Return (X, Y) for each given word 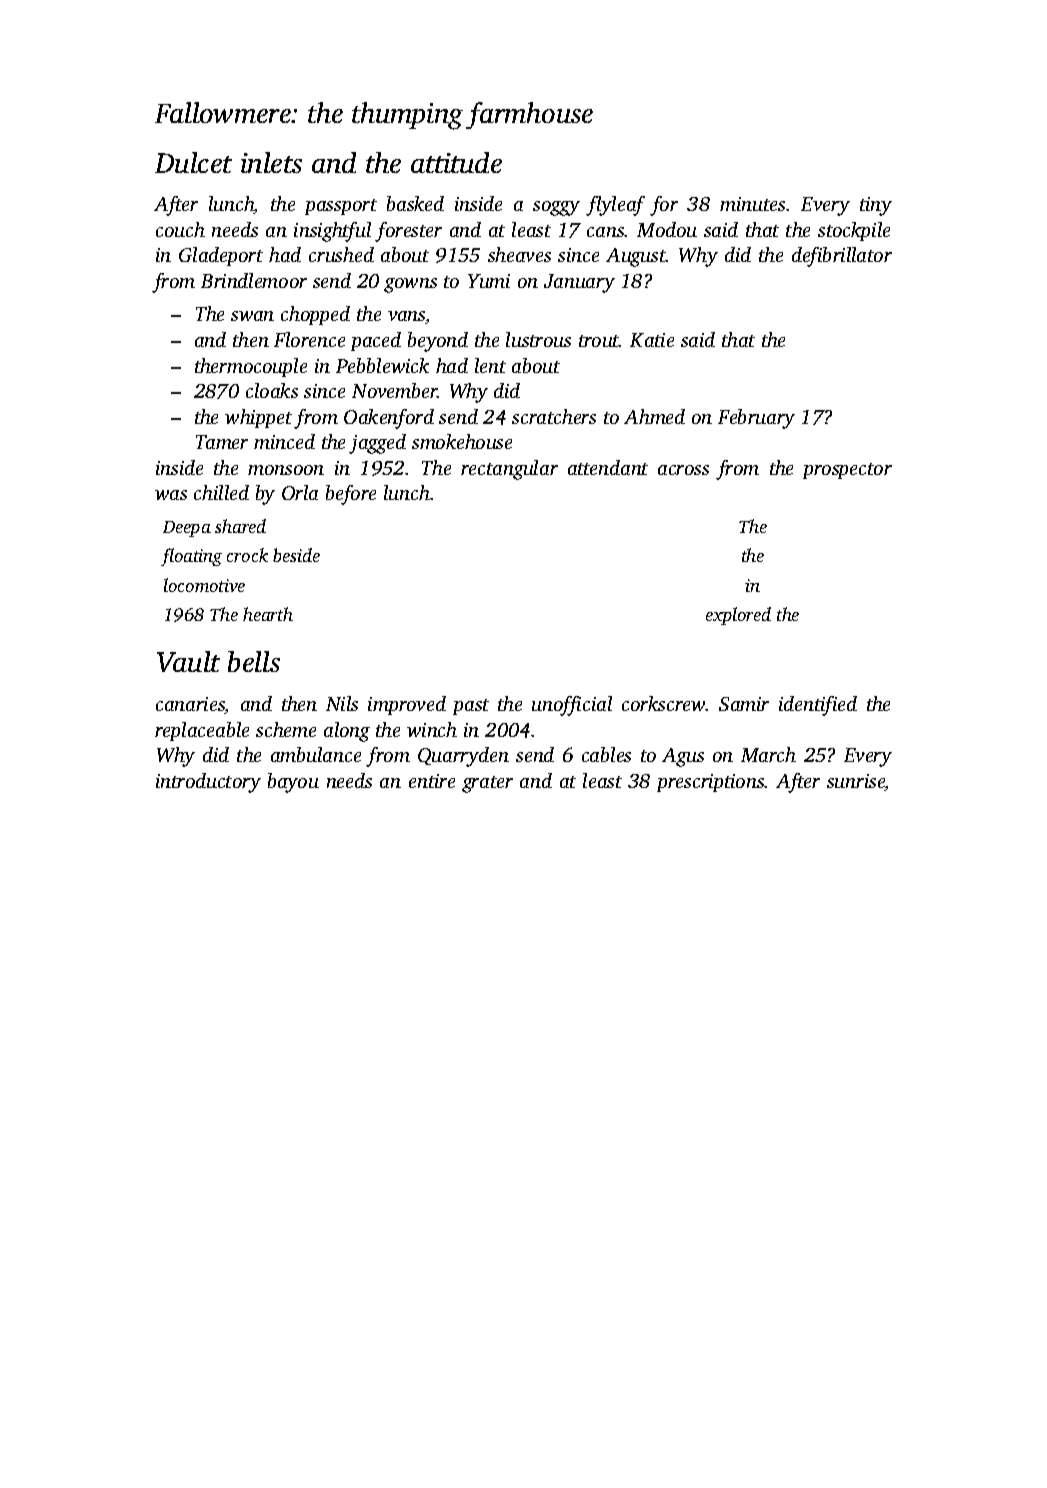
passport (341, 207)
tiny (876, 206)
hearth (268, 614)
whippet (258, 418)
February (756, 419)
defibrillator (842, 257)
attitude (456, 162)
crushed (341, 254)
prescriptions (711, 783)
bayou (293, 783)
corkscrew (664, 703)
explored (738, 616)
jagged (377, 444)
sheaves (519, 254)
